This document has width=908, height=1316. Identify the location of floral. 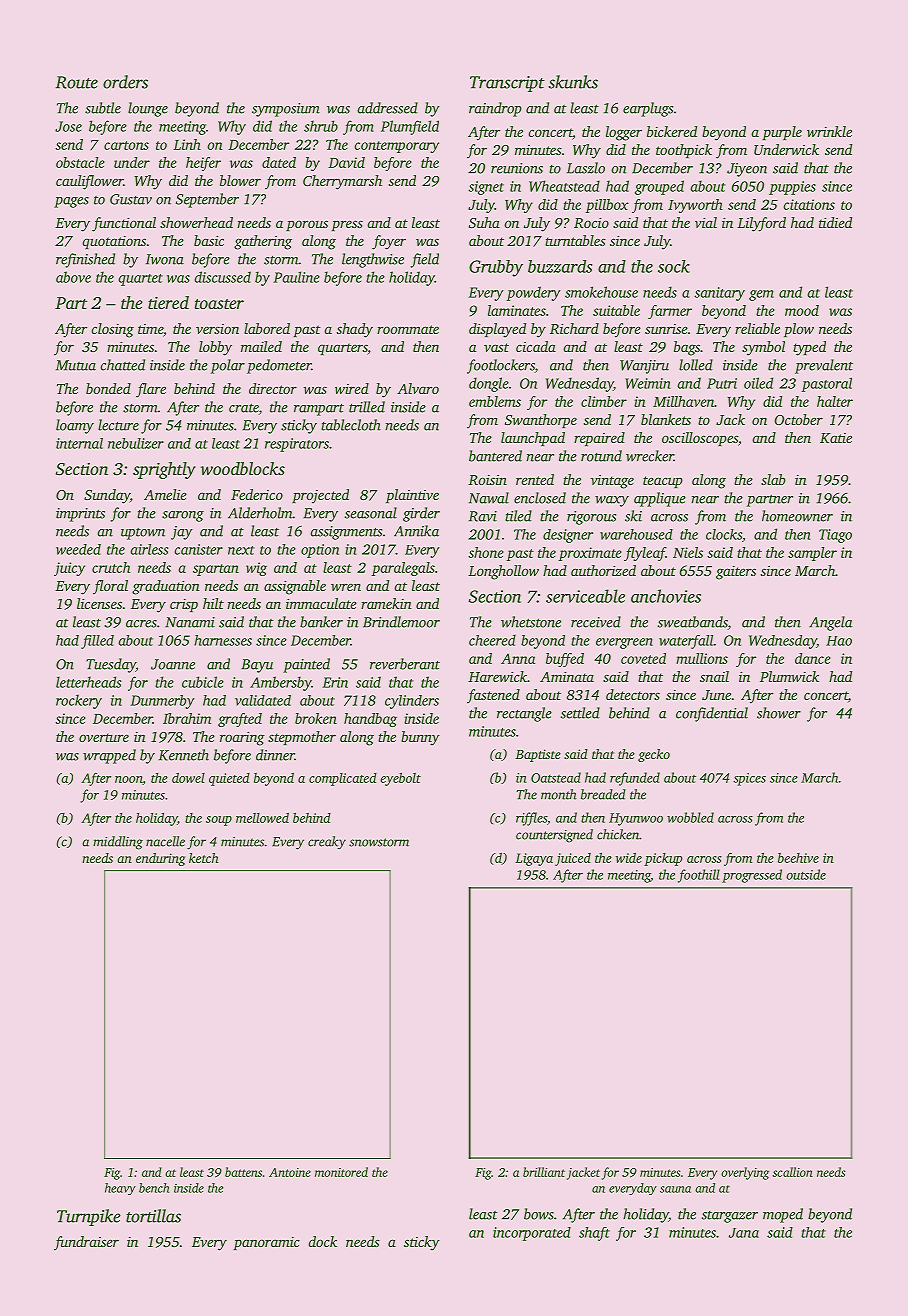
(110, 587).
